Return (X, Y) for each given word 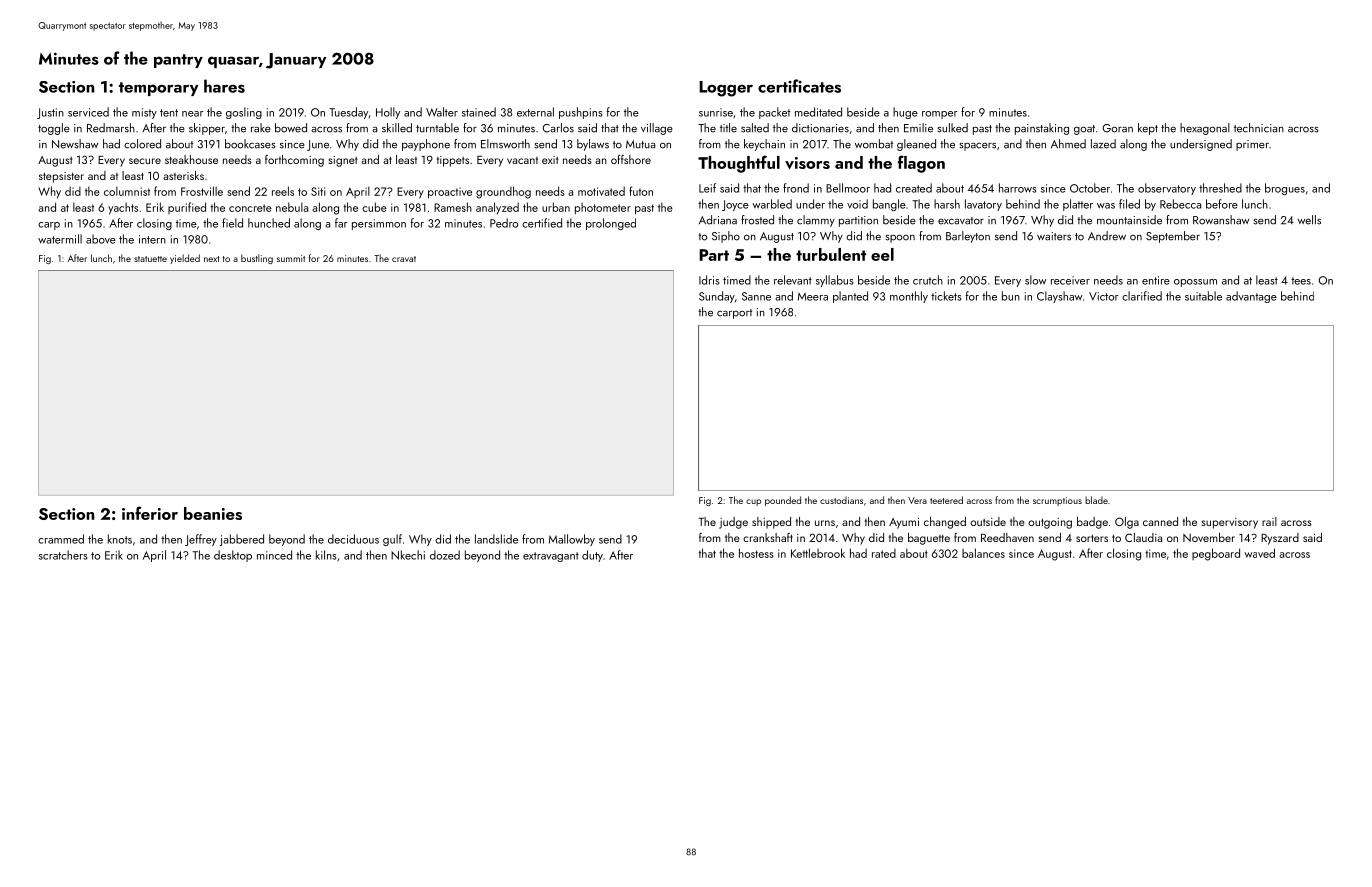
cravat (404, 259)
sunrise (716, 112)
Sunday (717, 297)
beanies (213, 513)
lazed (1103, 144)
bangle (889, 205)
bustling (257, 259)
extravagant (551, 557)
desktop (233, 556)
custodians (841, 500)
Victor (1103, 296)
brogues (1285, 189)
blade (1096, 500)
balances (983, 553)
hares (224, 86)
